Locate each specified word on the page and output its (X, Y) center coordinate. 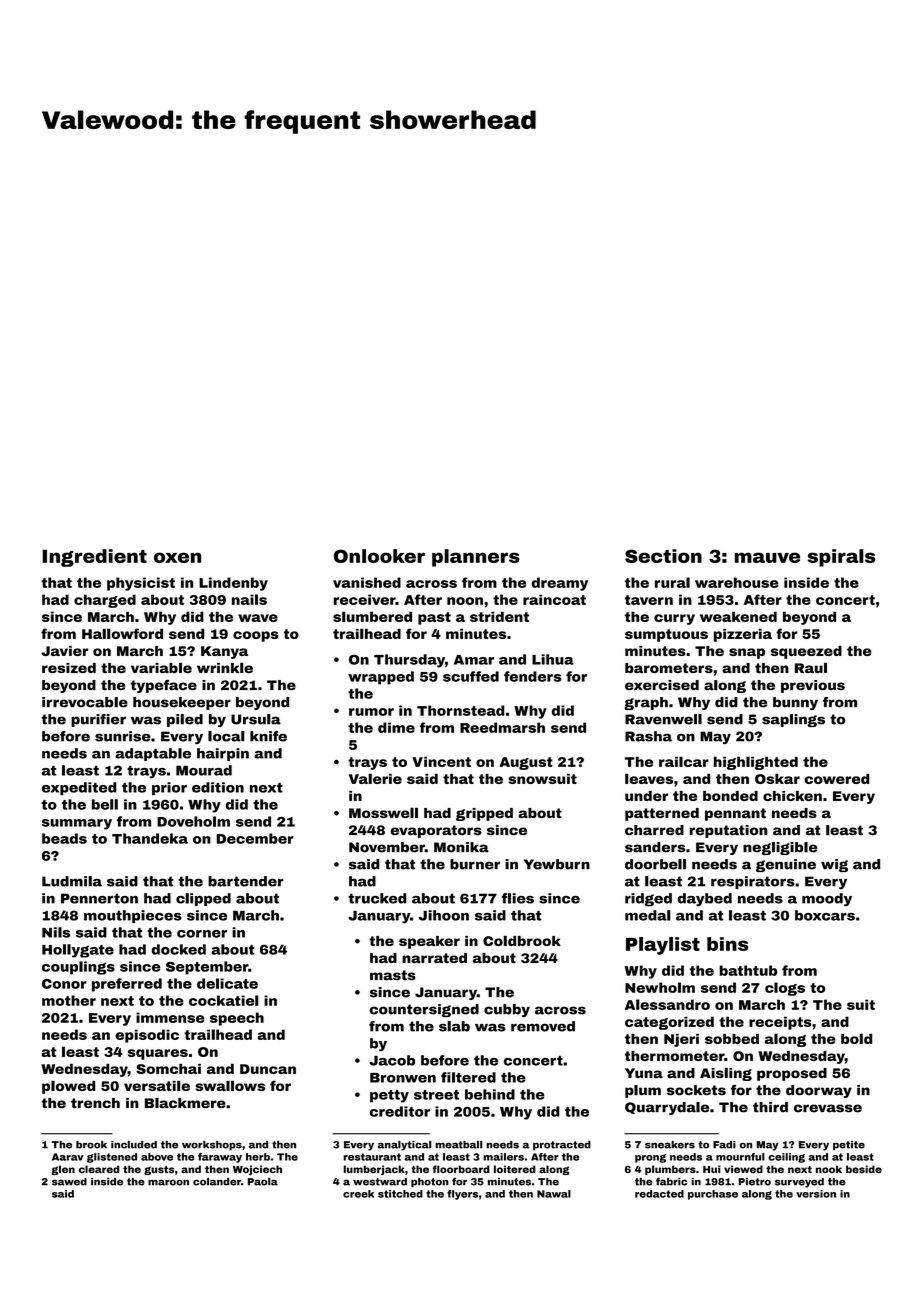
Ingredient (94, 558)
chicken (792, 796)
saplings (793, 720)
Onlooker (379, 556)
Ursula (256, 719)
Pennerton (99, 898)
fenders (533, 676)
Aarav (68, 1157)
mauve (767, 557)
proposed (792, 1074)
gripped (484, 814)
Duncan (268, 1069)
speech (237, 1019)
